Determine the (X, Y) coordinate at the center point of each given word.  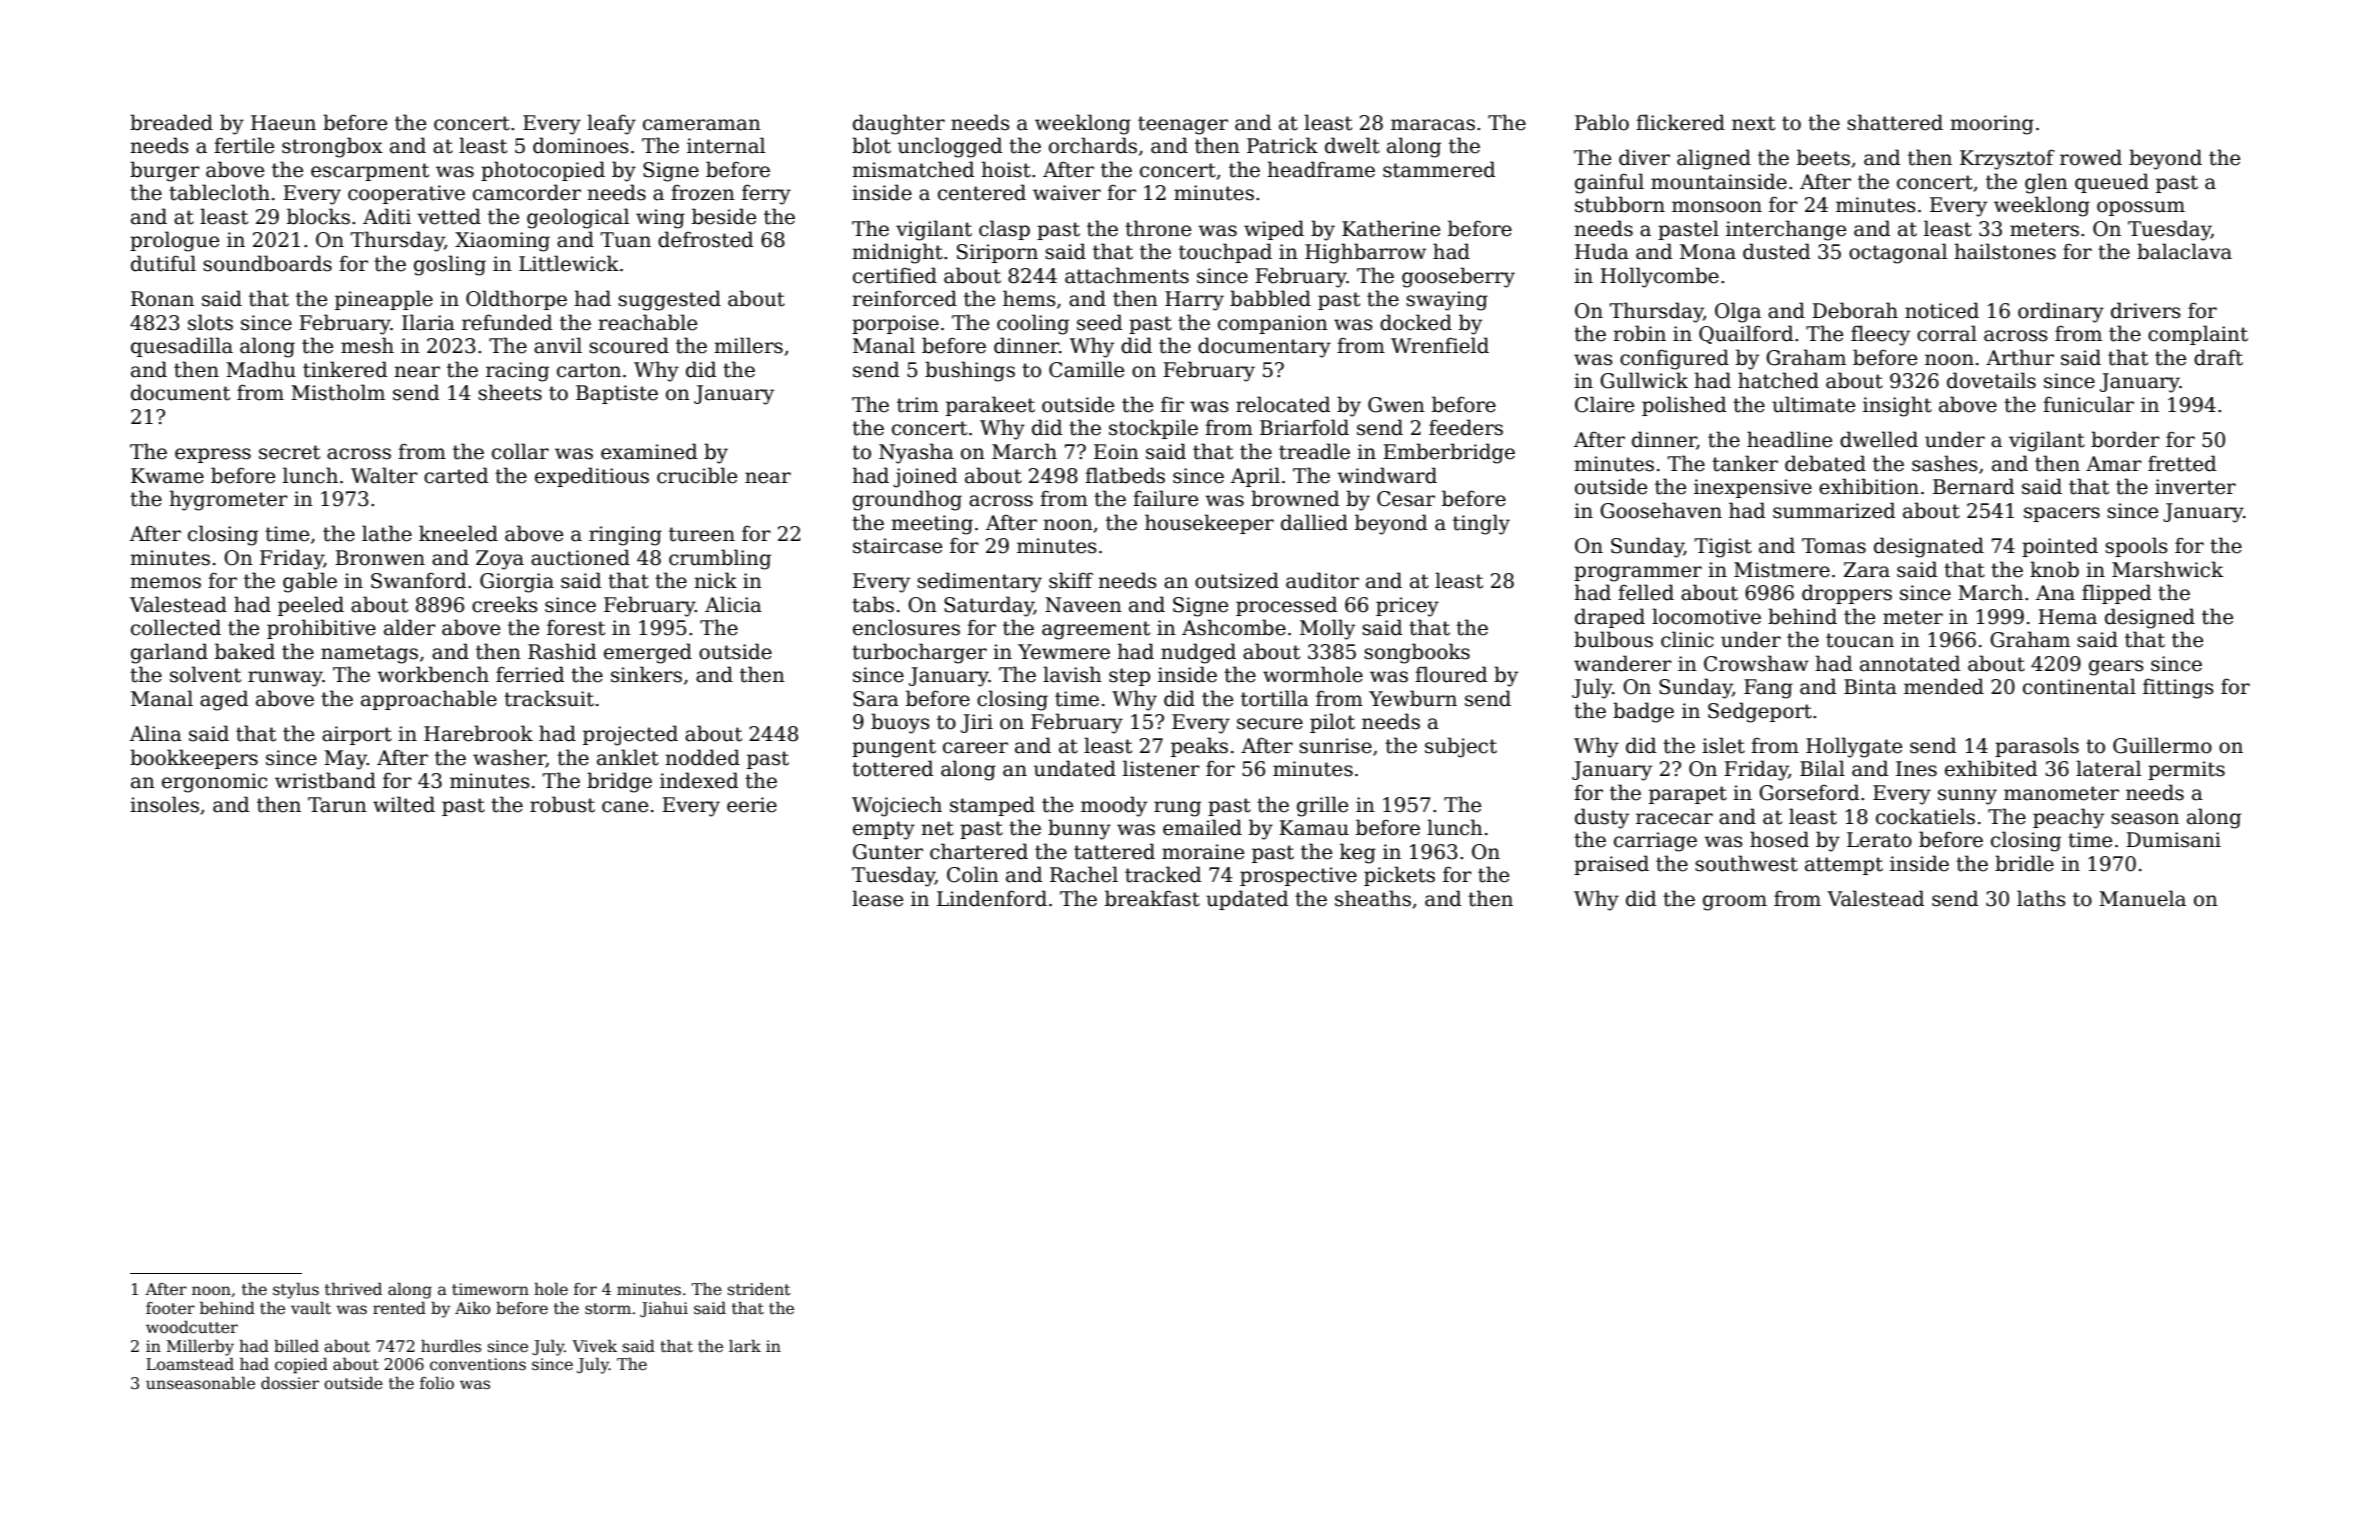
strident (759, 1289)
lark (745, 1346)
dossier (290, 1383)
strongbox (332, 147)
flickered (1680, 122)
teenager (1183, 125)
